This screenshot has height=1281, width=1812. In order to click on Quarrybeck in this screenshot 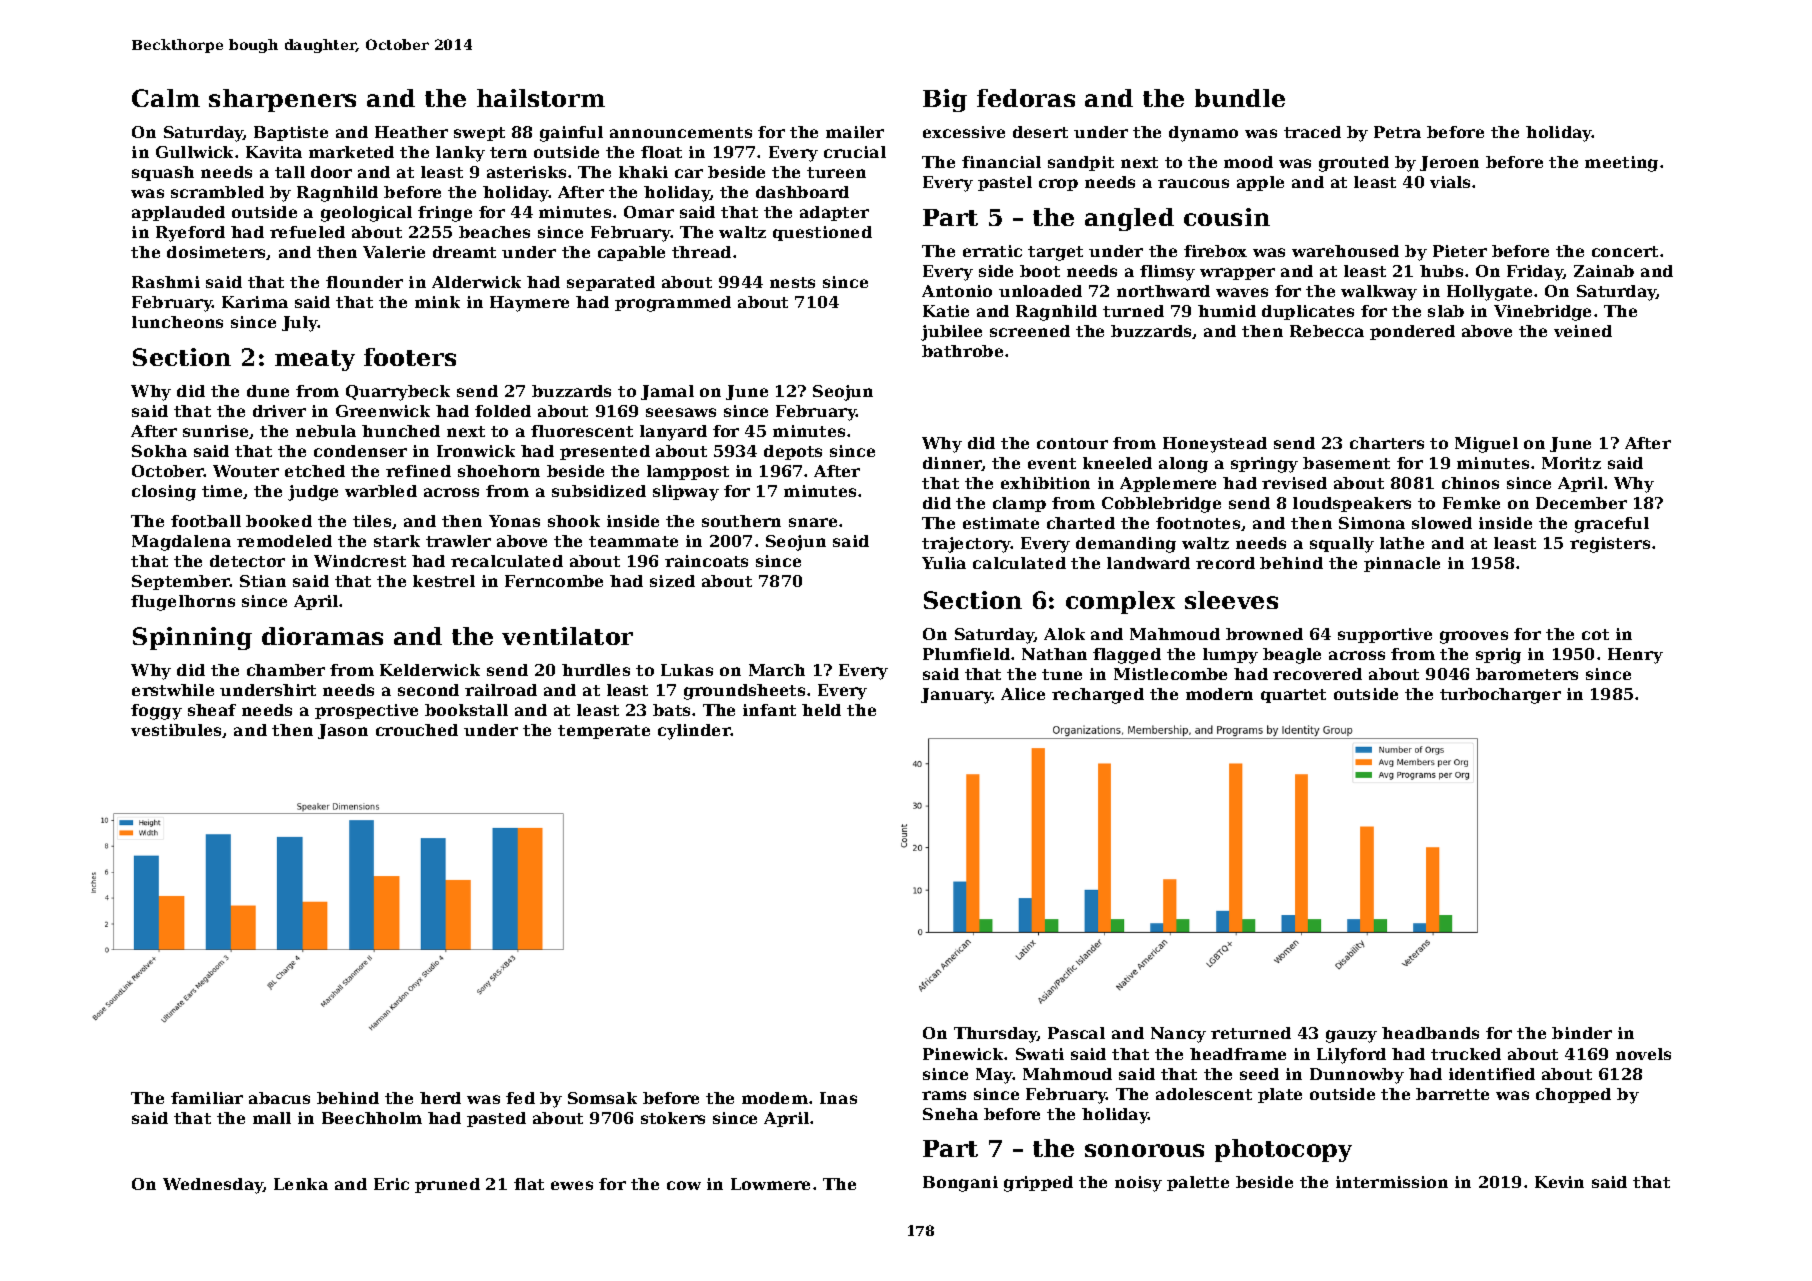, I will do `click(398, 393)`.
